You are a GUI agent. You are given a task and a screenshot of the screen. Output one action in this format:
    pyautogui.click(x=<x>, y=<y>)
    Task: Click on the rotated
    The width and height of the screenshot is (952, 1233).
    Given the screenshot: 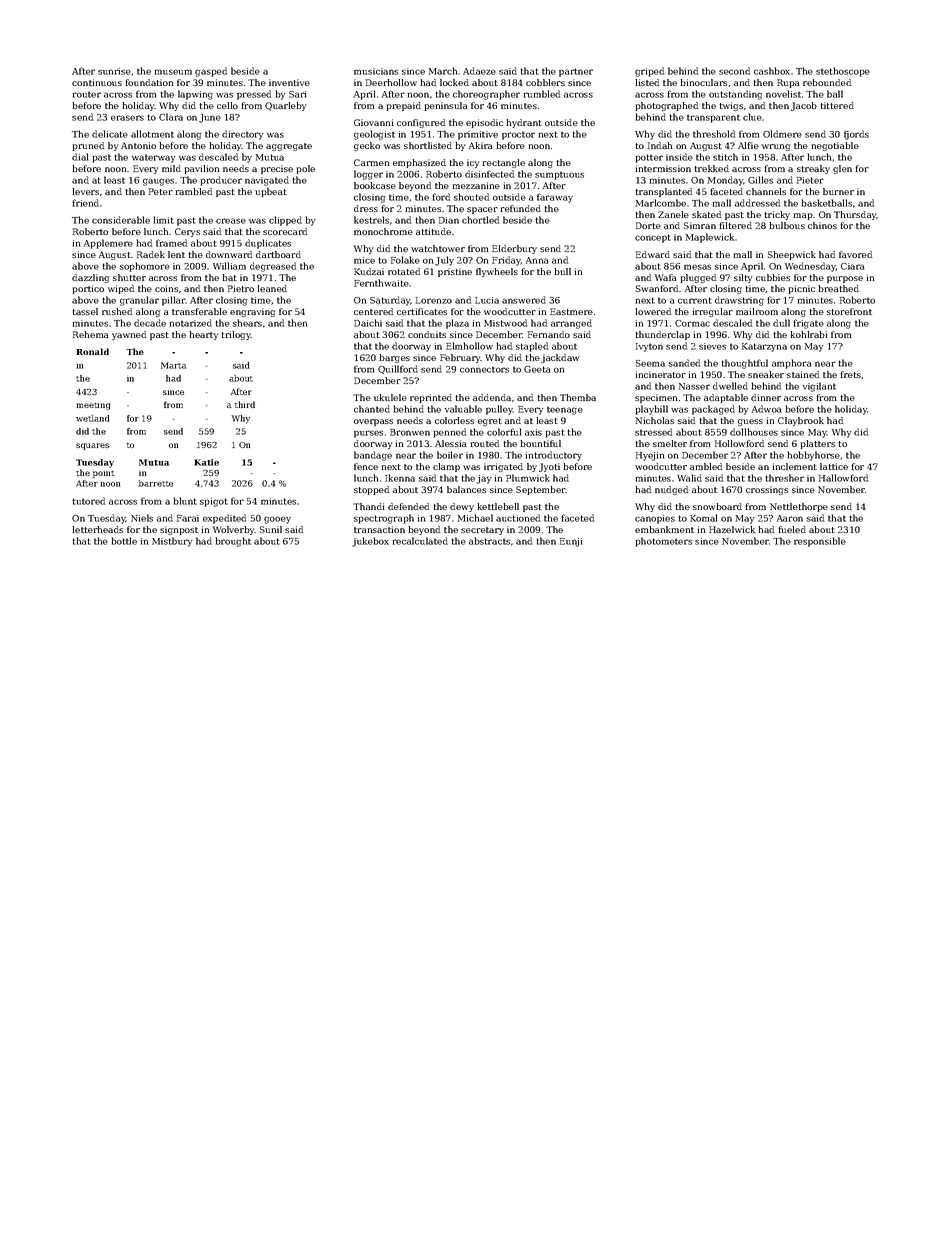 What is the action you would take?
    pyautogui.click(x=404, y=271)
